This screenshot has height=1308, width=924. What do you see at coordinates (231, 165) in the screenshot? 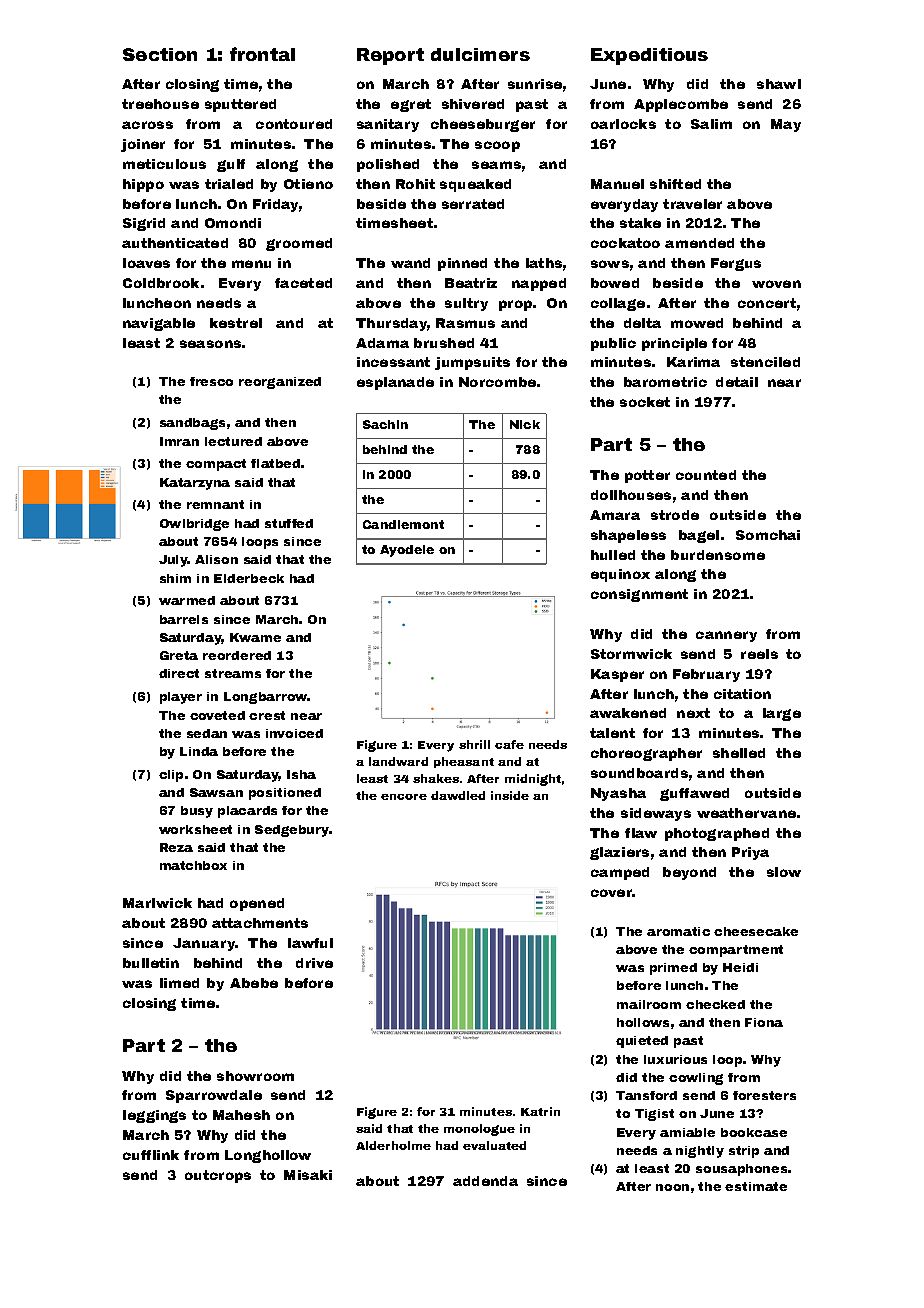
I see `gulf` at bounding box center [231, 165].
